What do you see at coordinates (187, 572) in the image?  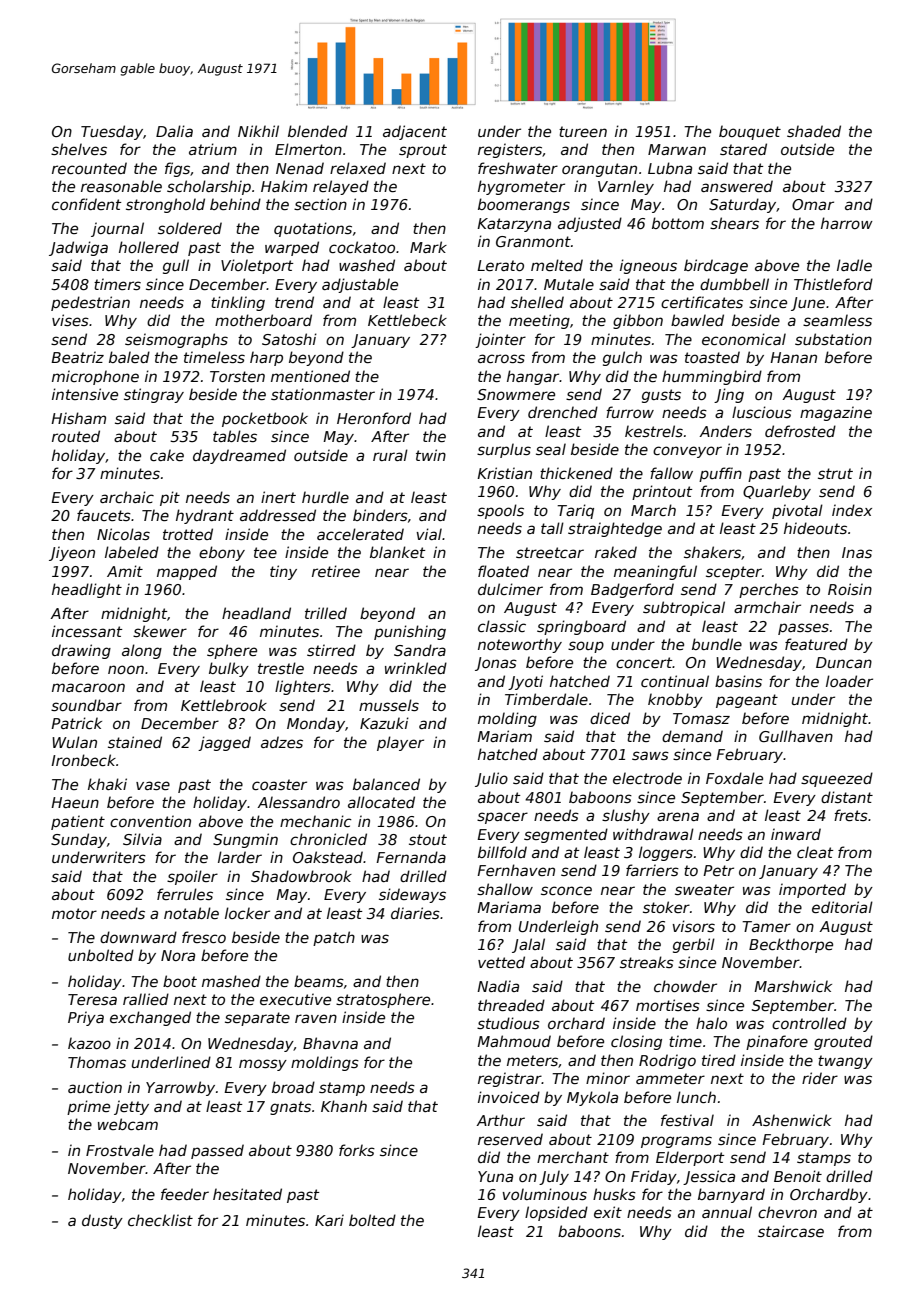 I see `mapped` at bounding box center [187, 572].
